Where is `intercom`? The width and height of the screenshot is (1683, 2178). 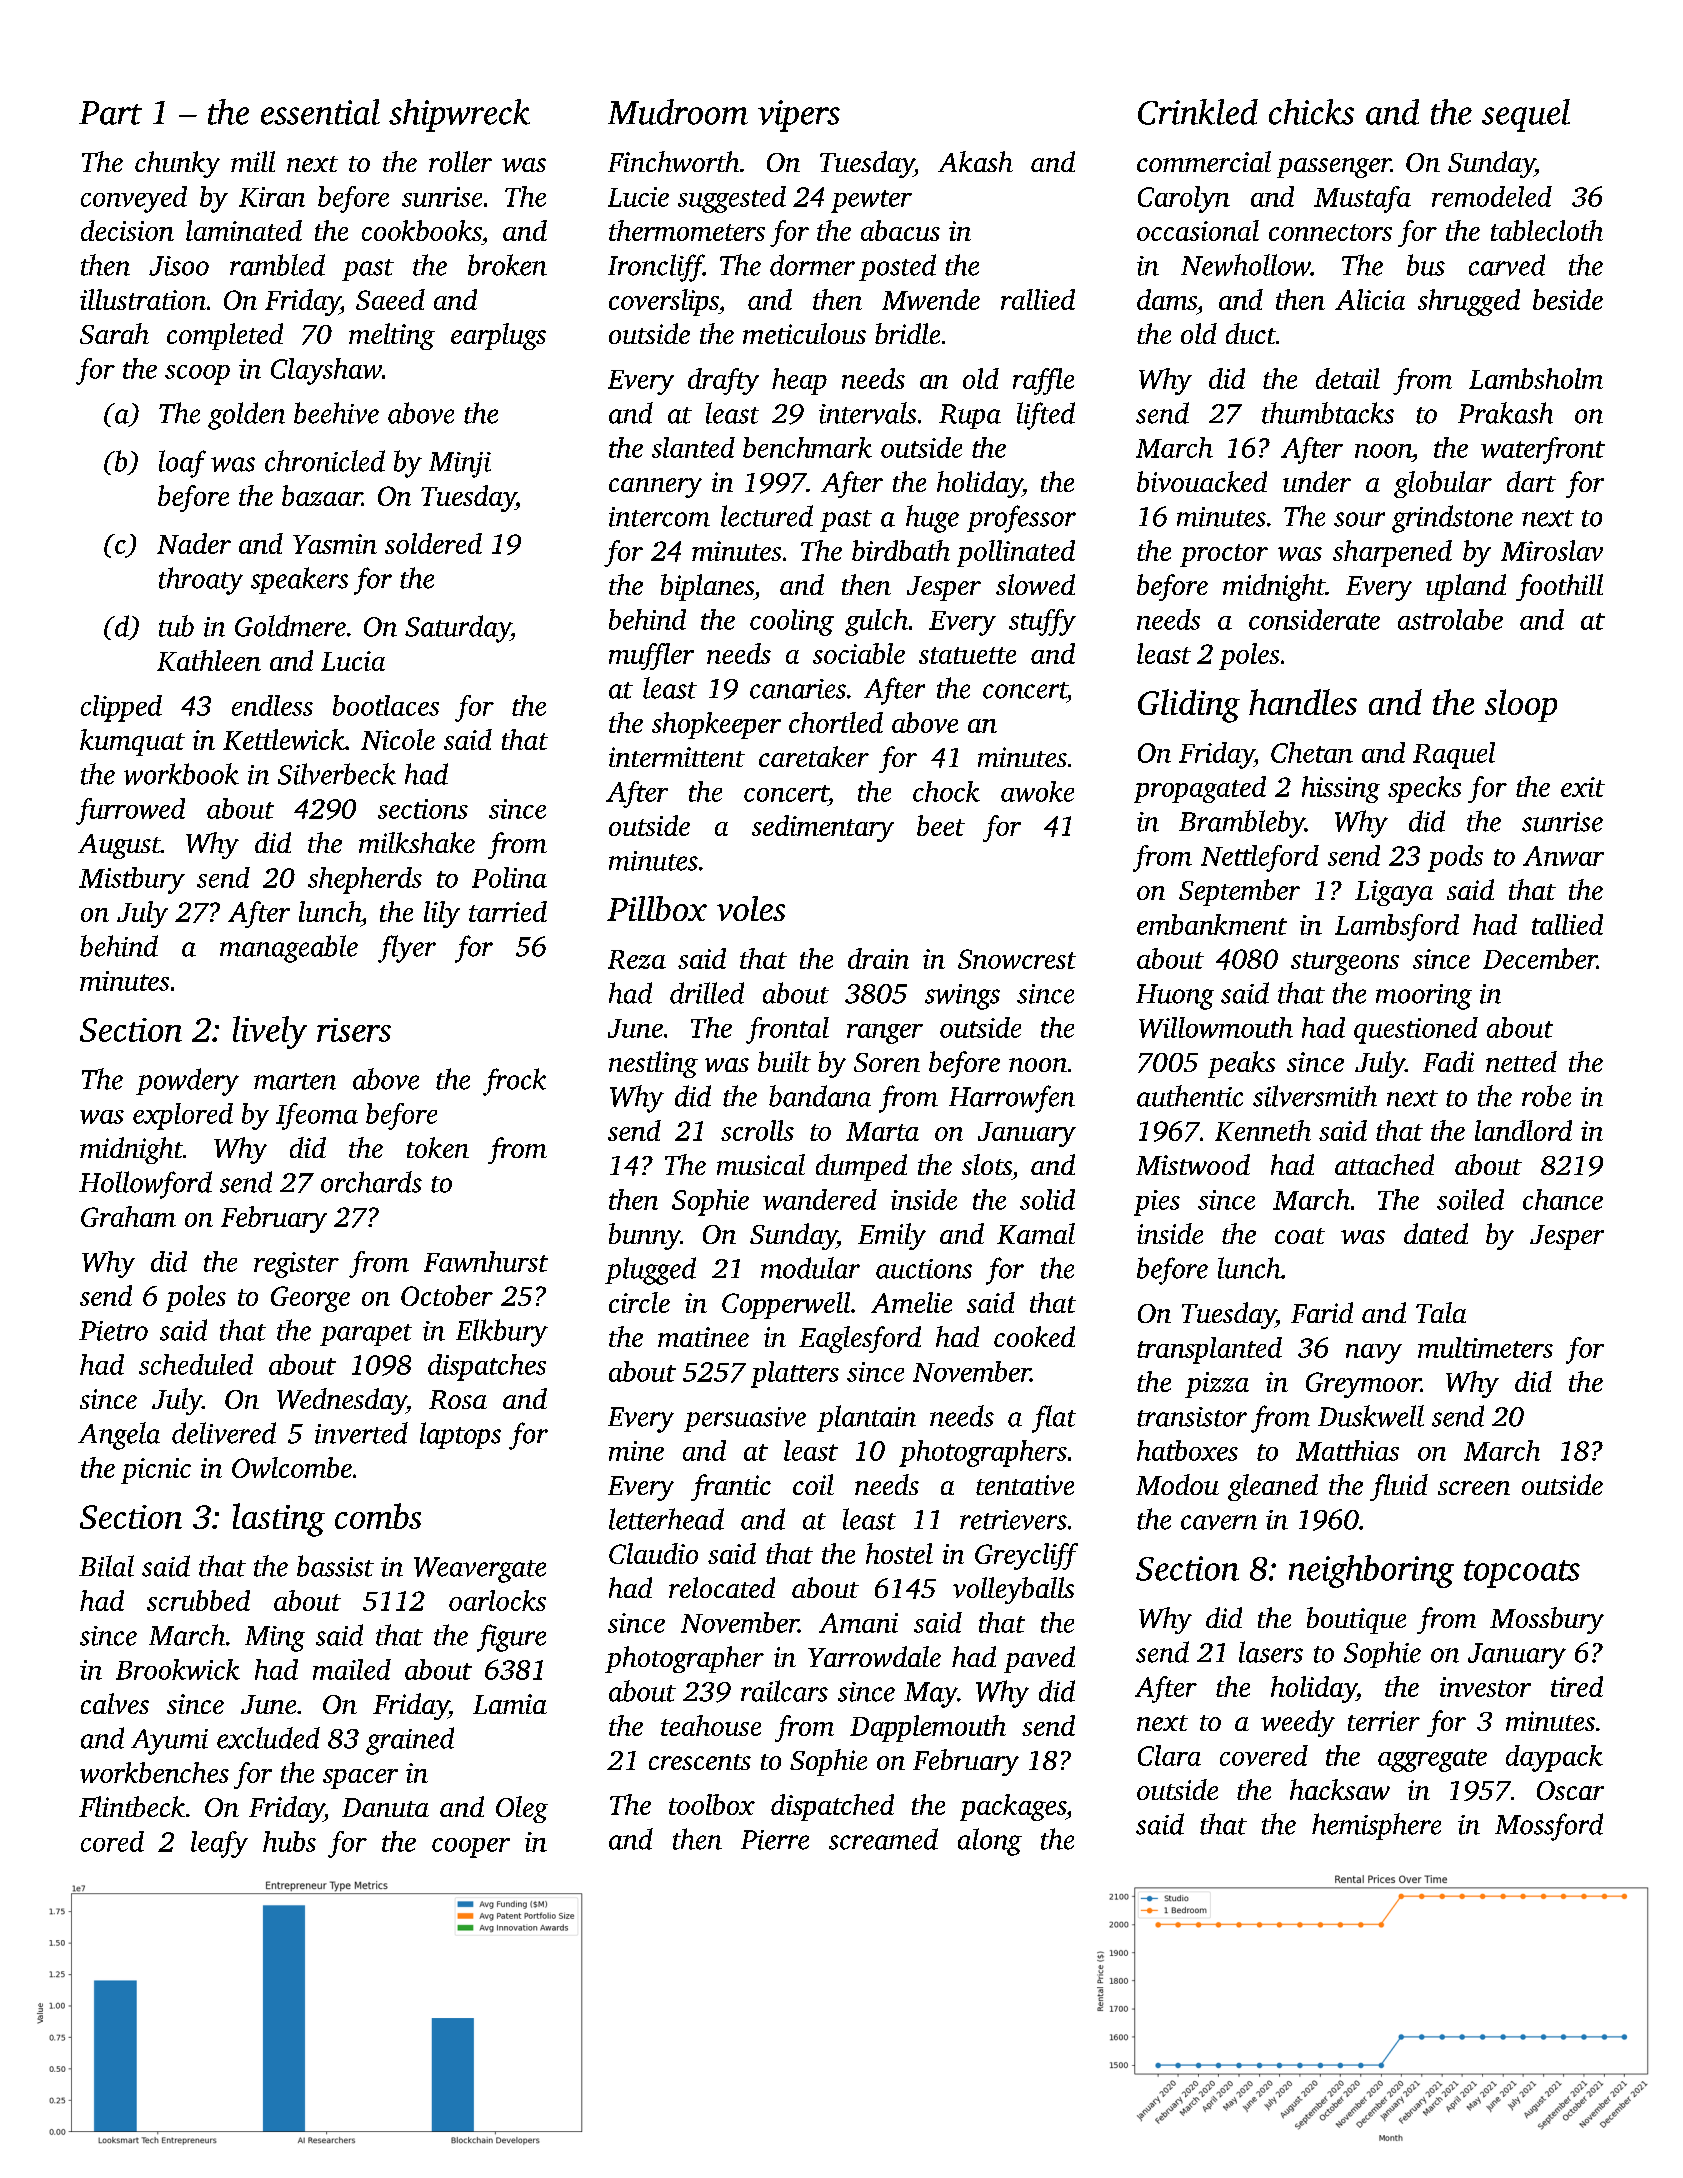
intercom is located at coordinates (659, 517).
